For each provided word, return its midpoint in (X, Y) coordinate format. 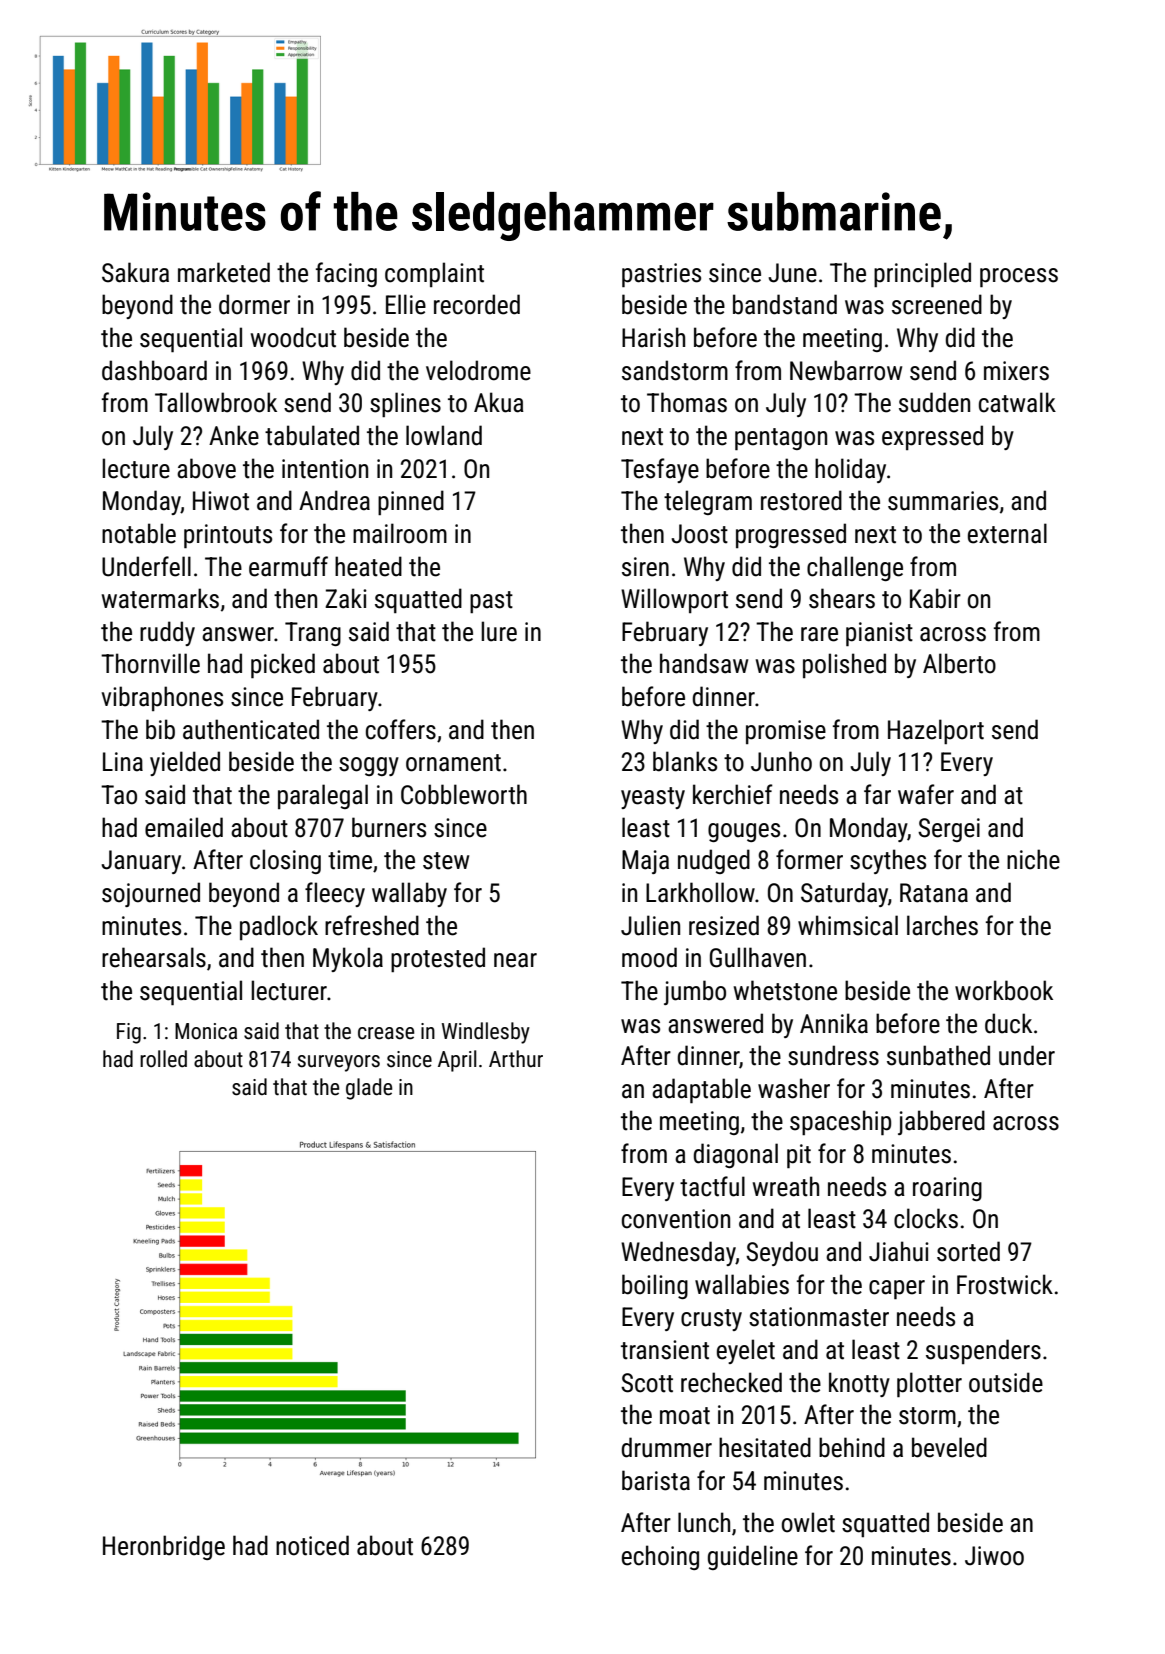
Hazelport (936, 731)
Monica (206, 1031)
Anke (234, 435)
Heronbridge (164, 1547)
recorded (477, 304)
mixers (1016, 371)
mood (649, 957)
